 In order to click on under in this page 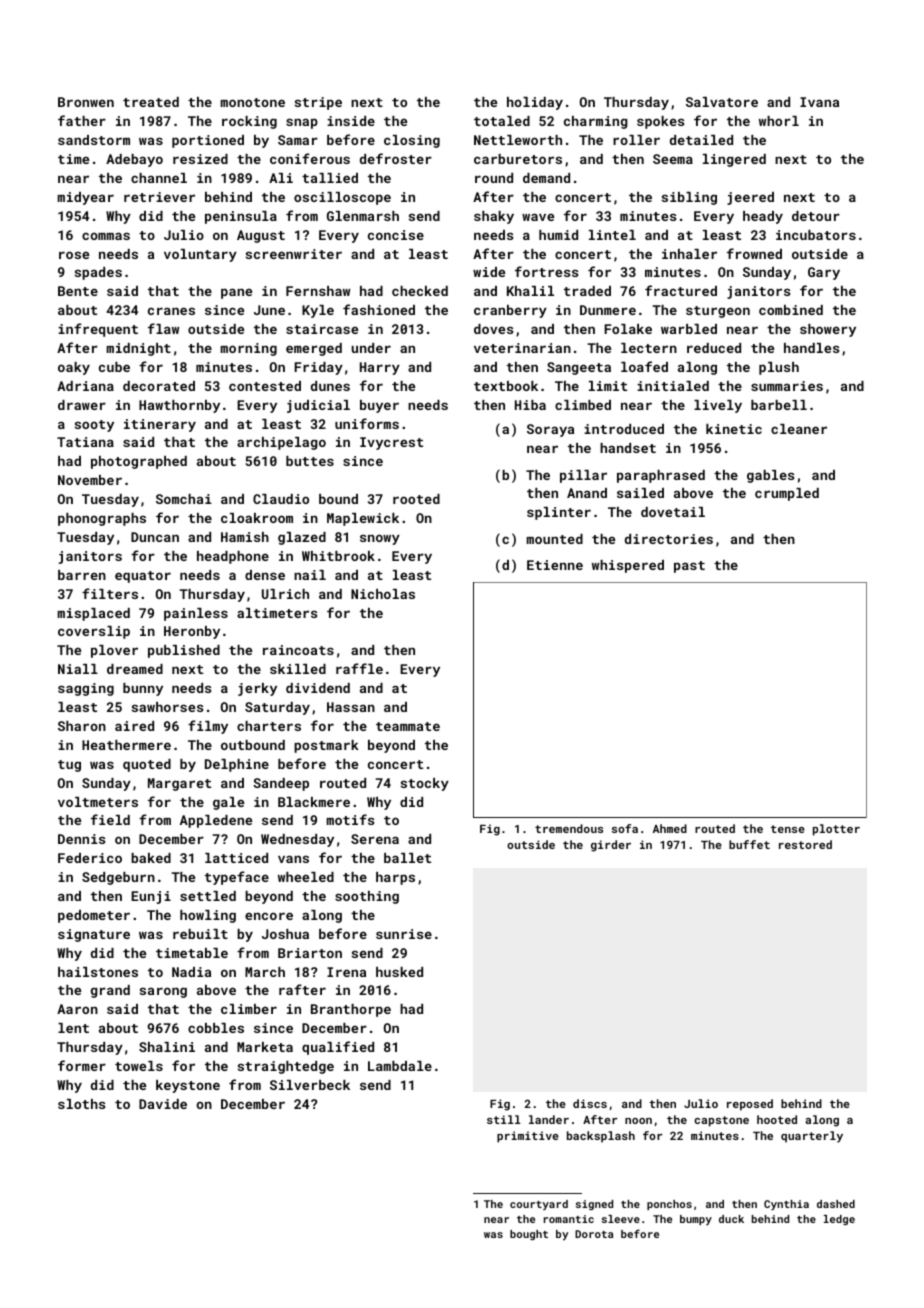, I will do `click(371, 348)`.
